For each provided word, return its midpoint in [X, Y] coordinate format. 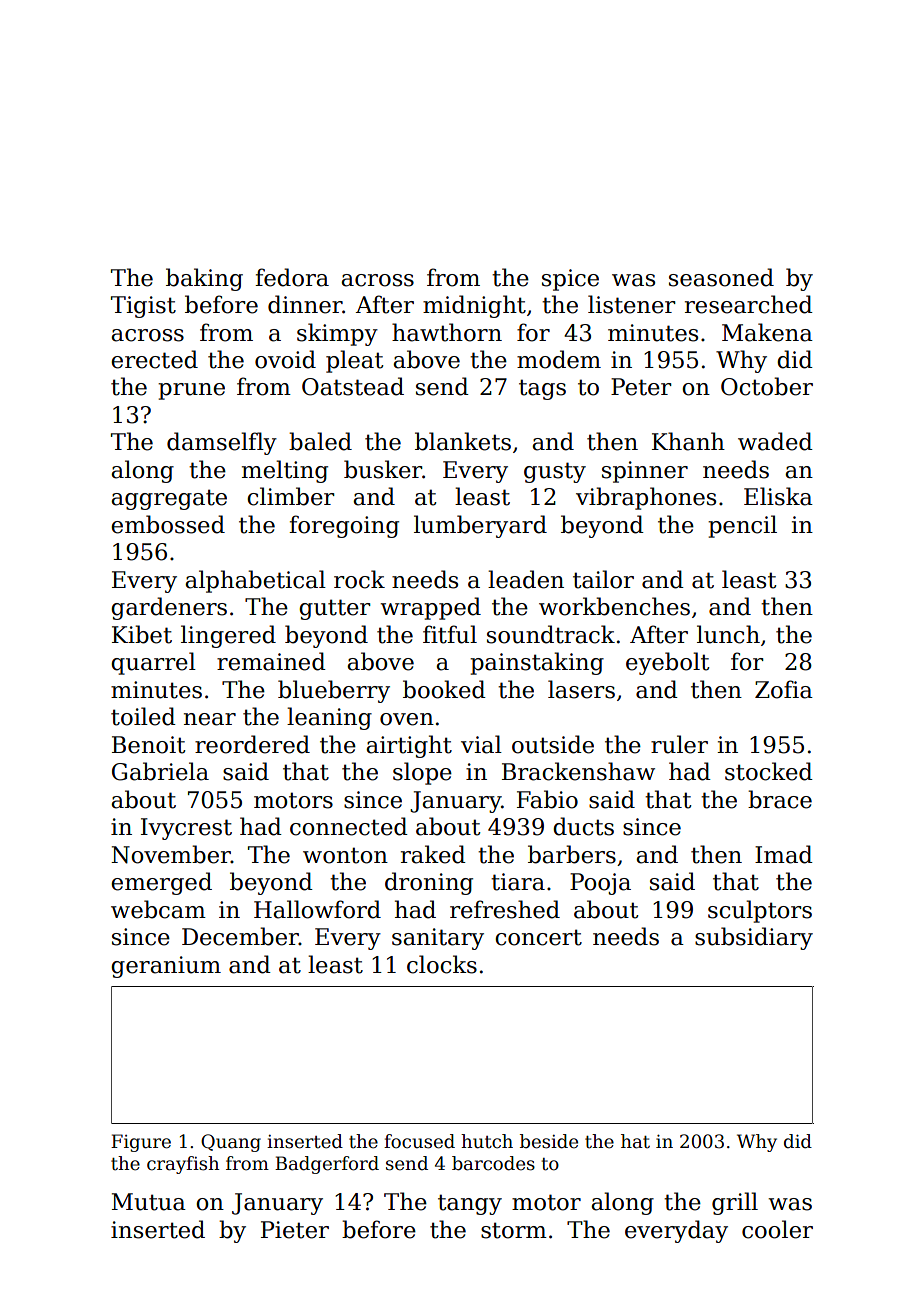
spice [570, 280]
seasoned [721, 277]
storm [514, 1230]
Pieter [295, 1230]
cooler [777, 1229]
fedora [292, 277]
